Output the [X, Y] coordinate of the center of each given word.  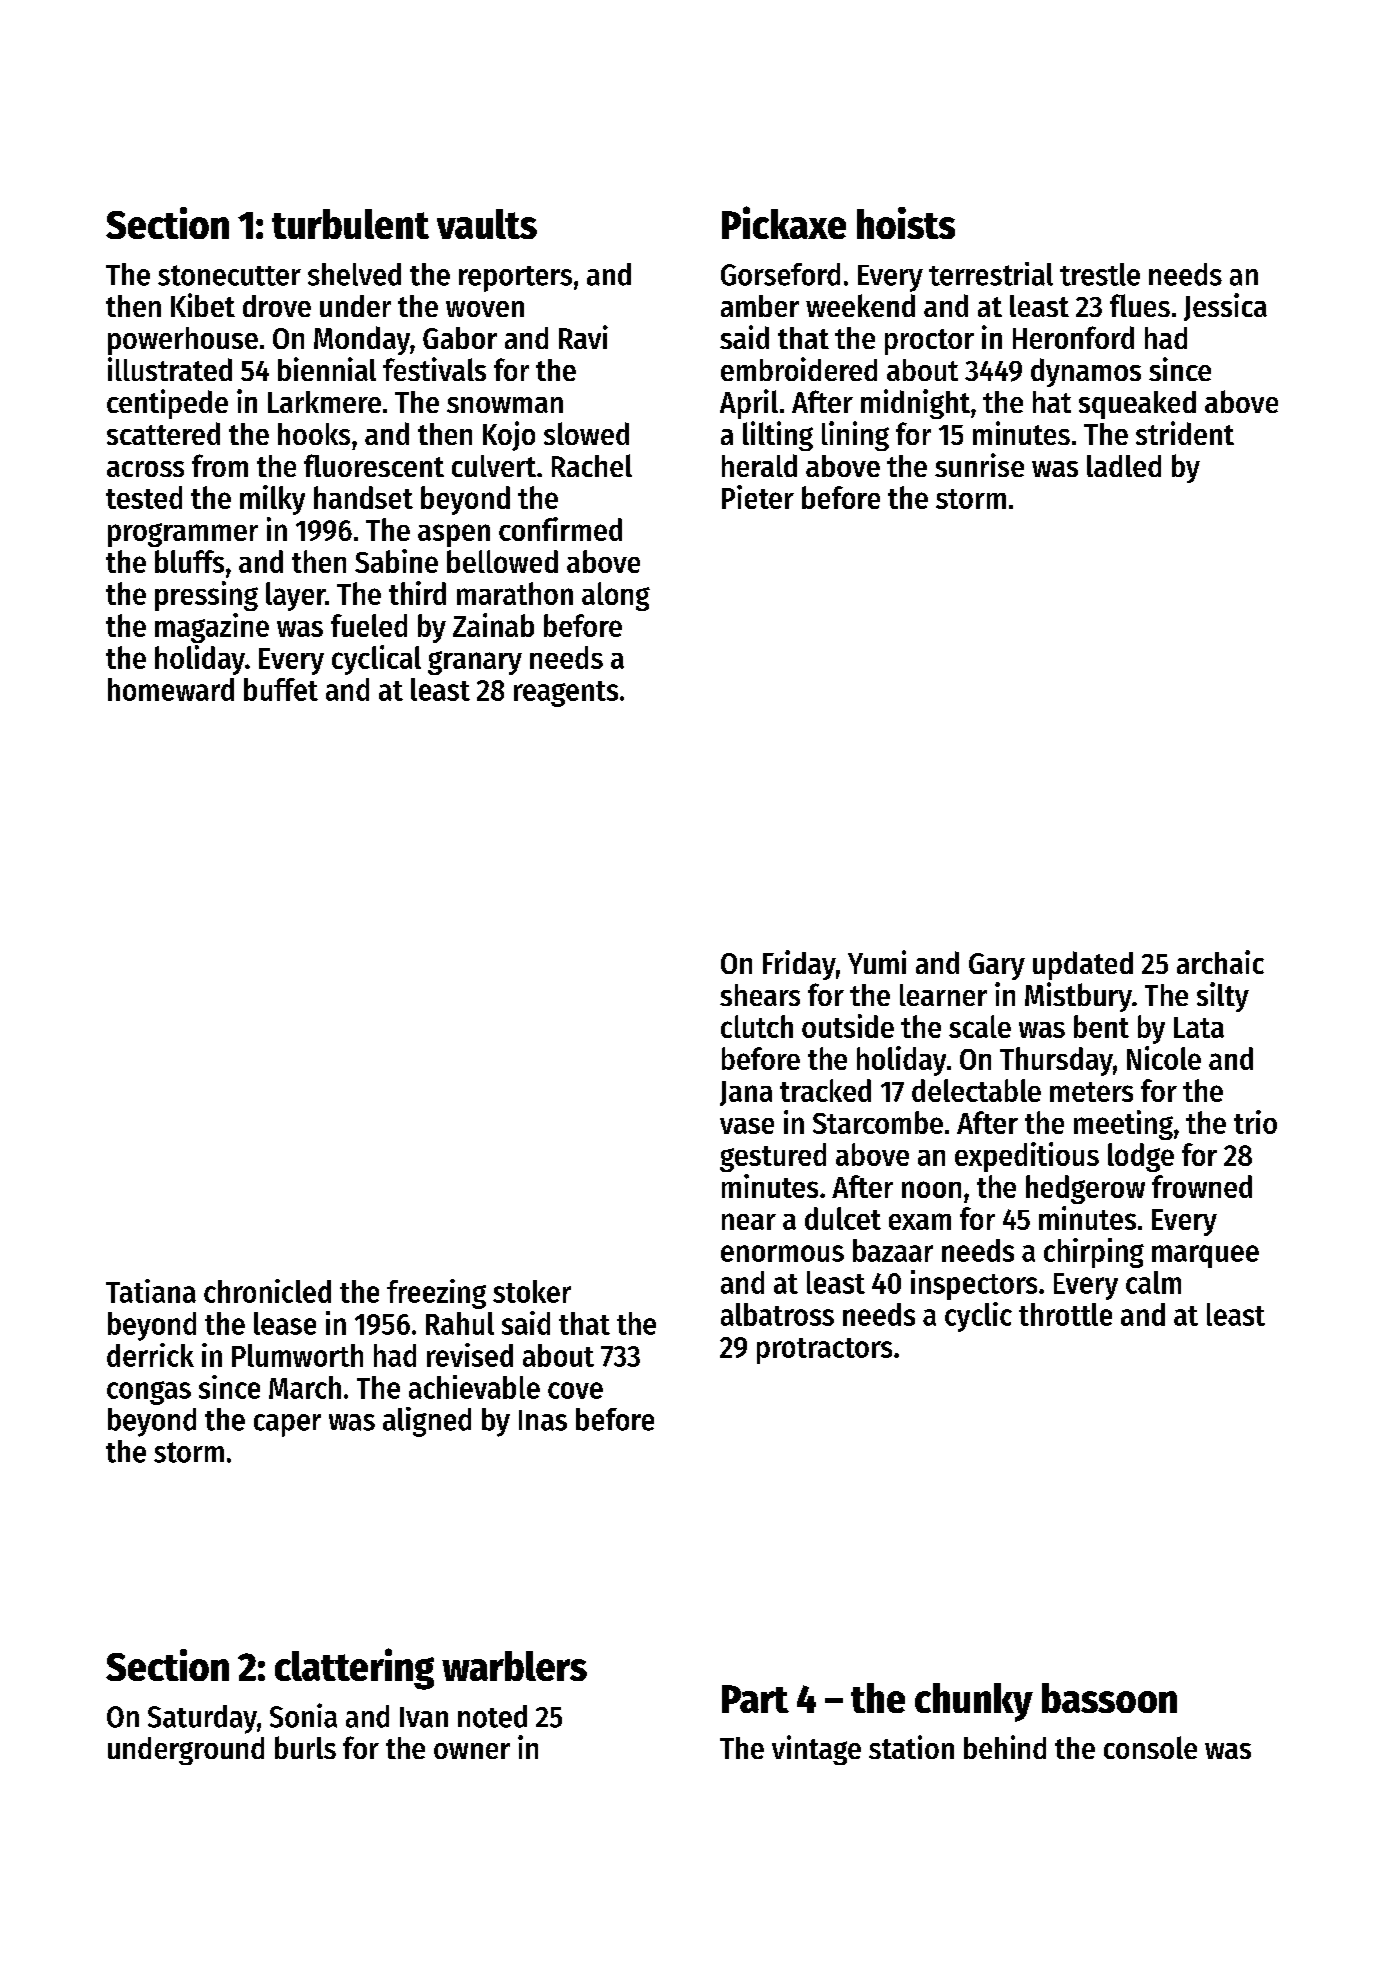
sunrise [979, 465]
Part [755, 1699]
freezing [436, 1294]
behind [1005, 1747]
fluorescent [374, 465]
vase [747, 1126]
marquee [1205, 1256]
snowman [505, 405]
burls [305, 1747]
